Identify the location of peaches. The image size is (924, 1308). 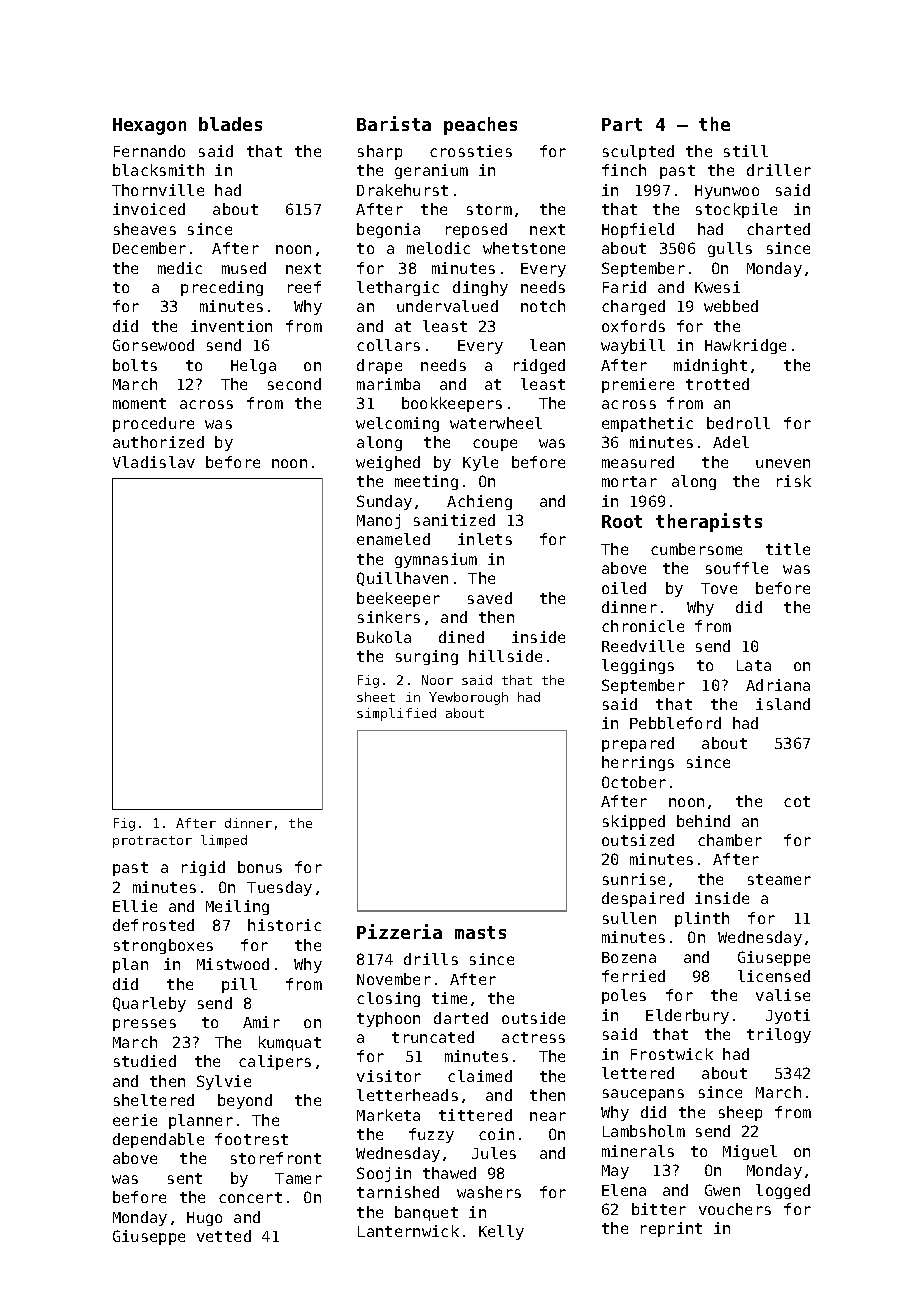
(480, 126).
